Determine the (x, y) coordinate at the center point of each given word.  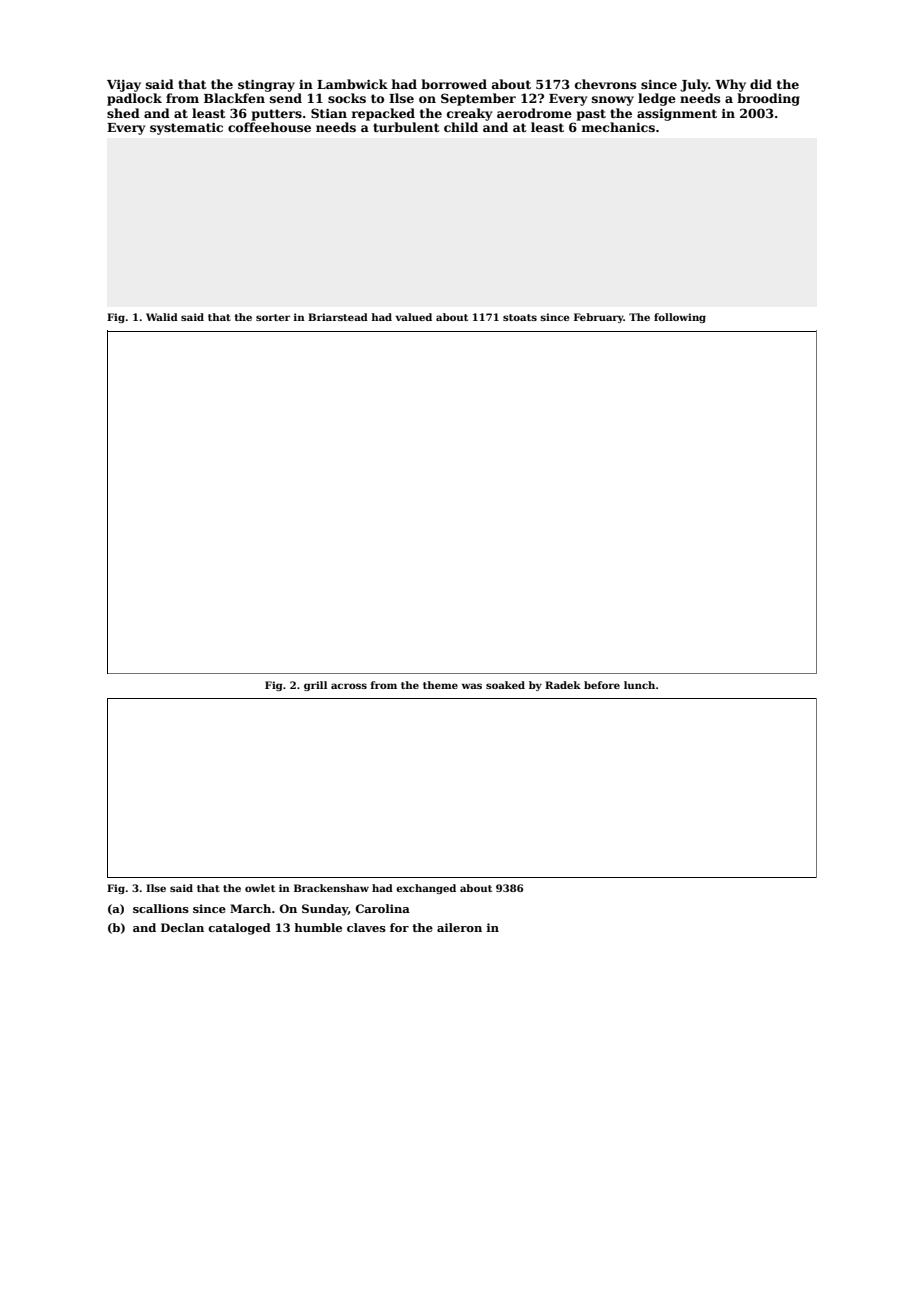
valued (413, 317)
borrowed (454, 84)
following (680, 318)
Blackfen (234, 98)
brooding (768, 99)
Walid (162, 317)
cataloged (239, 929)
